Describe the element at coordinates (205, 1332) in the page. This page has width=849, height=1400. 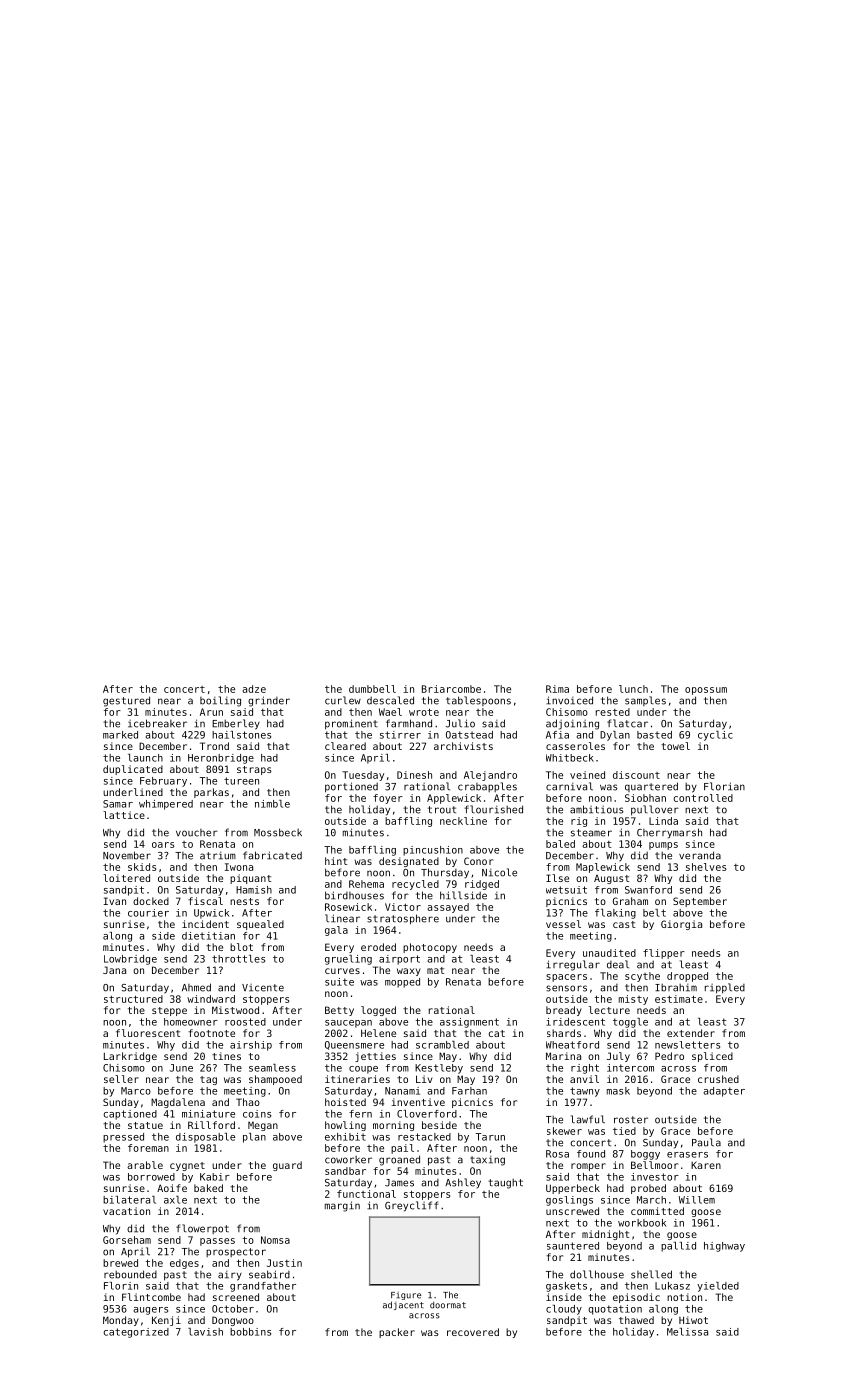
I see `lavish` at that location.
